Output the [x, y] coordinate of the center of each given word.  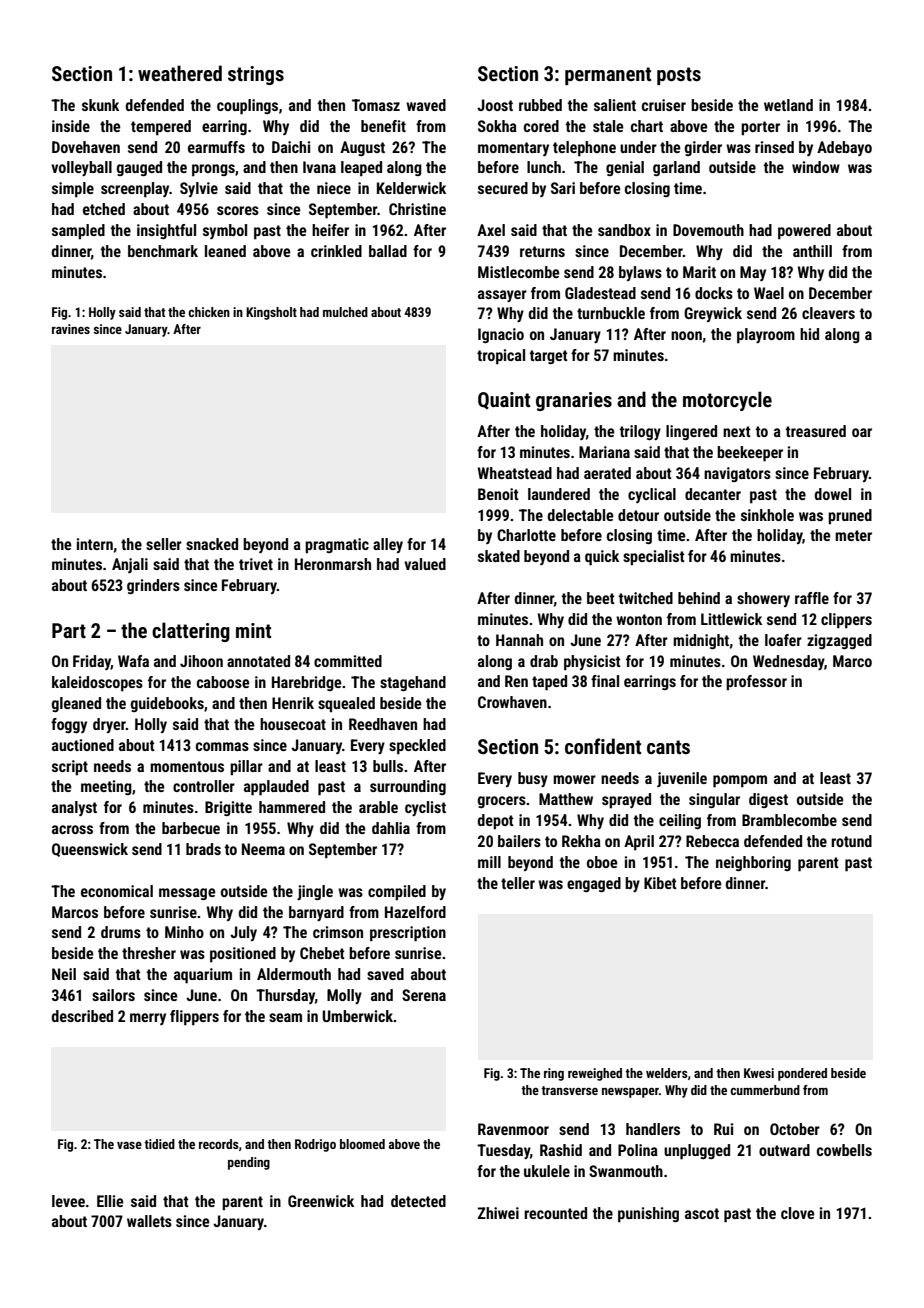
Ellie [110, 1201]
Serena [424, 995]
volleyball [81, 168]
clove [798, 1213]
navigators [737, 474]
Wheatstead [515, 473]
